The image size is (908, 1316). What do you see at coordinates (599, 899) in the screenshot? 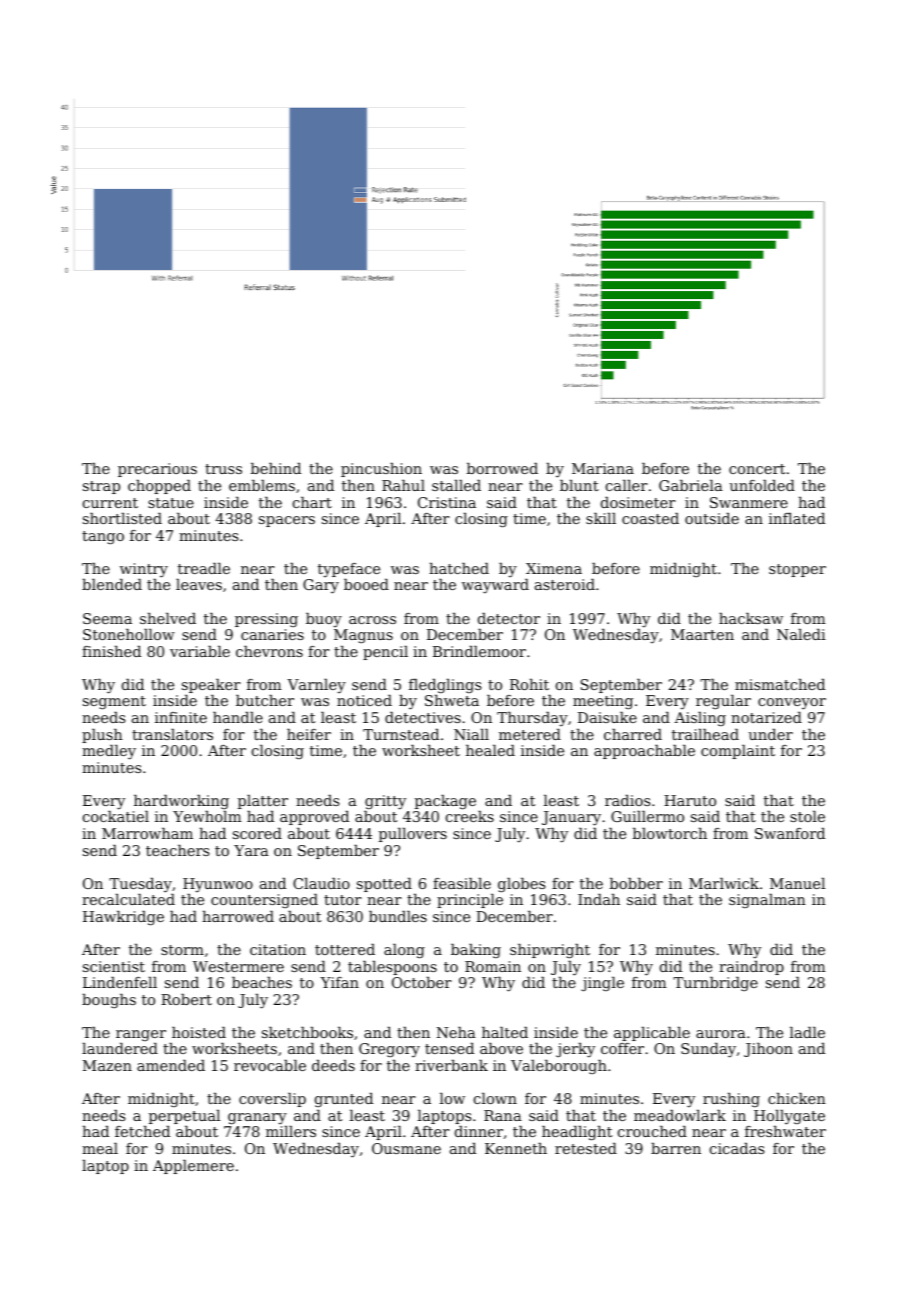
I see `Indah` at bounding box center [599, 899].
